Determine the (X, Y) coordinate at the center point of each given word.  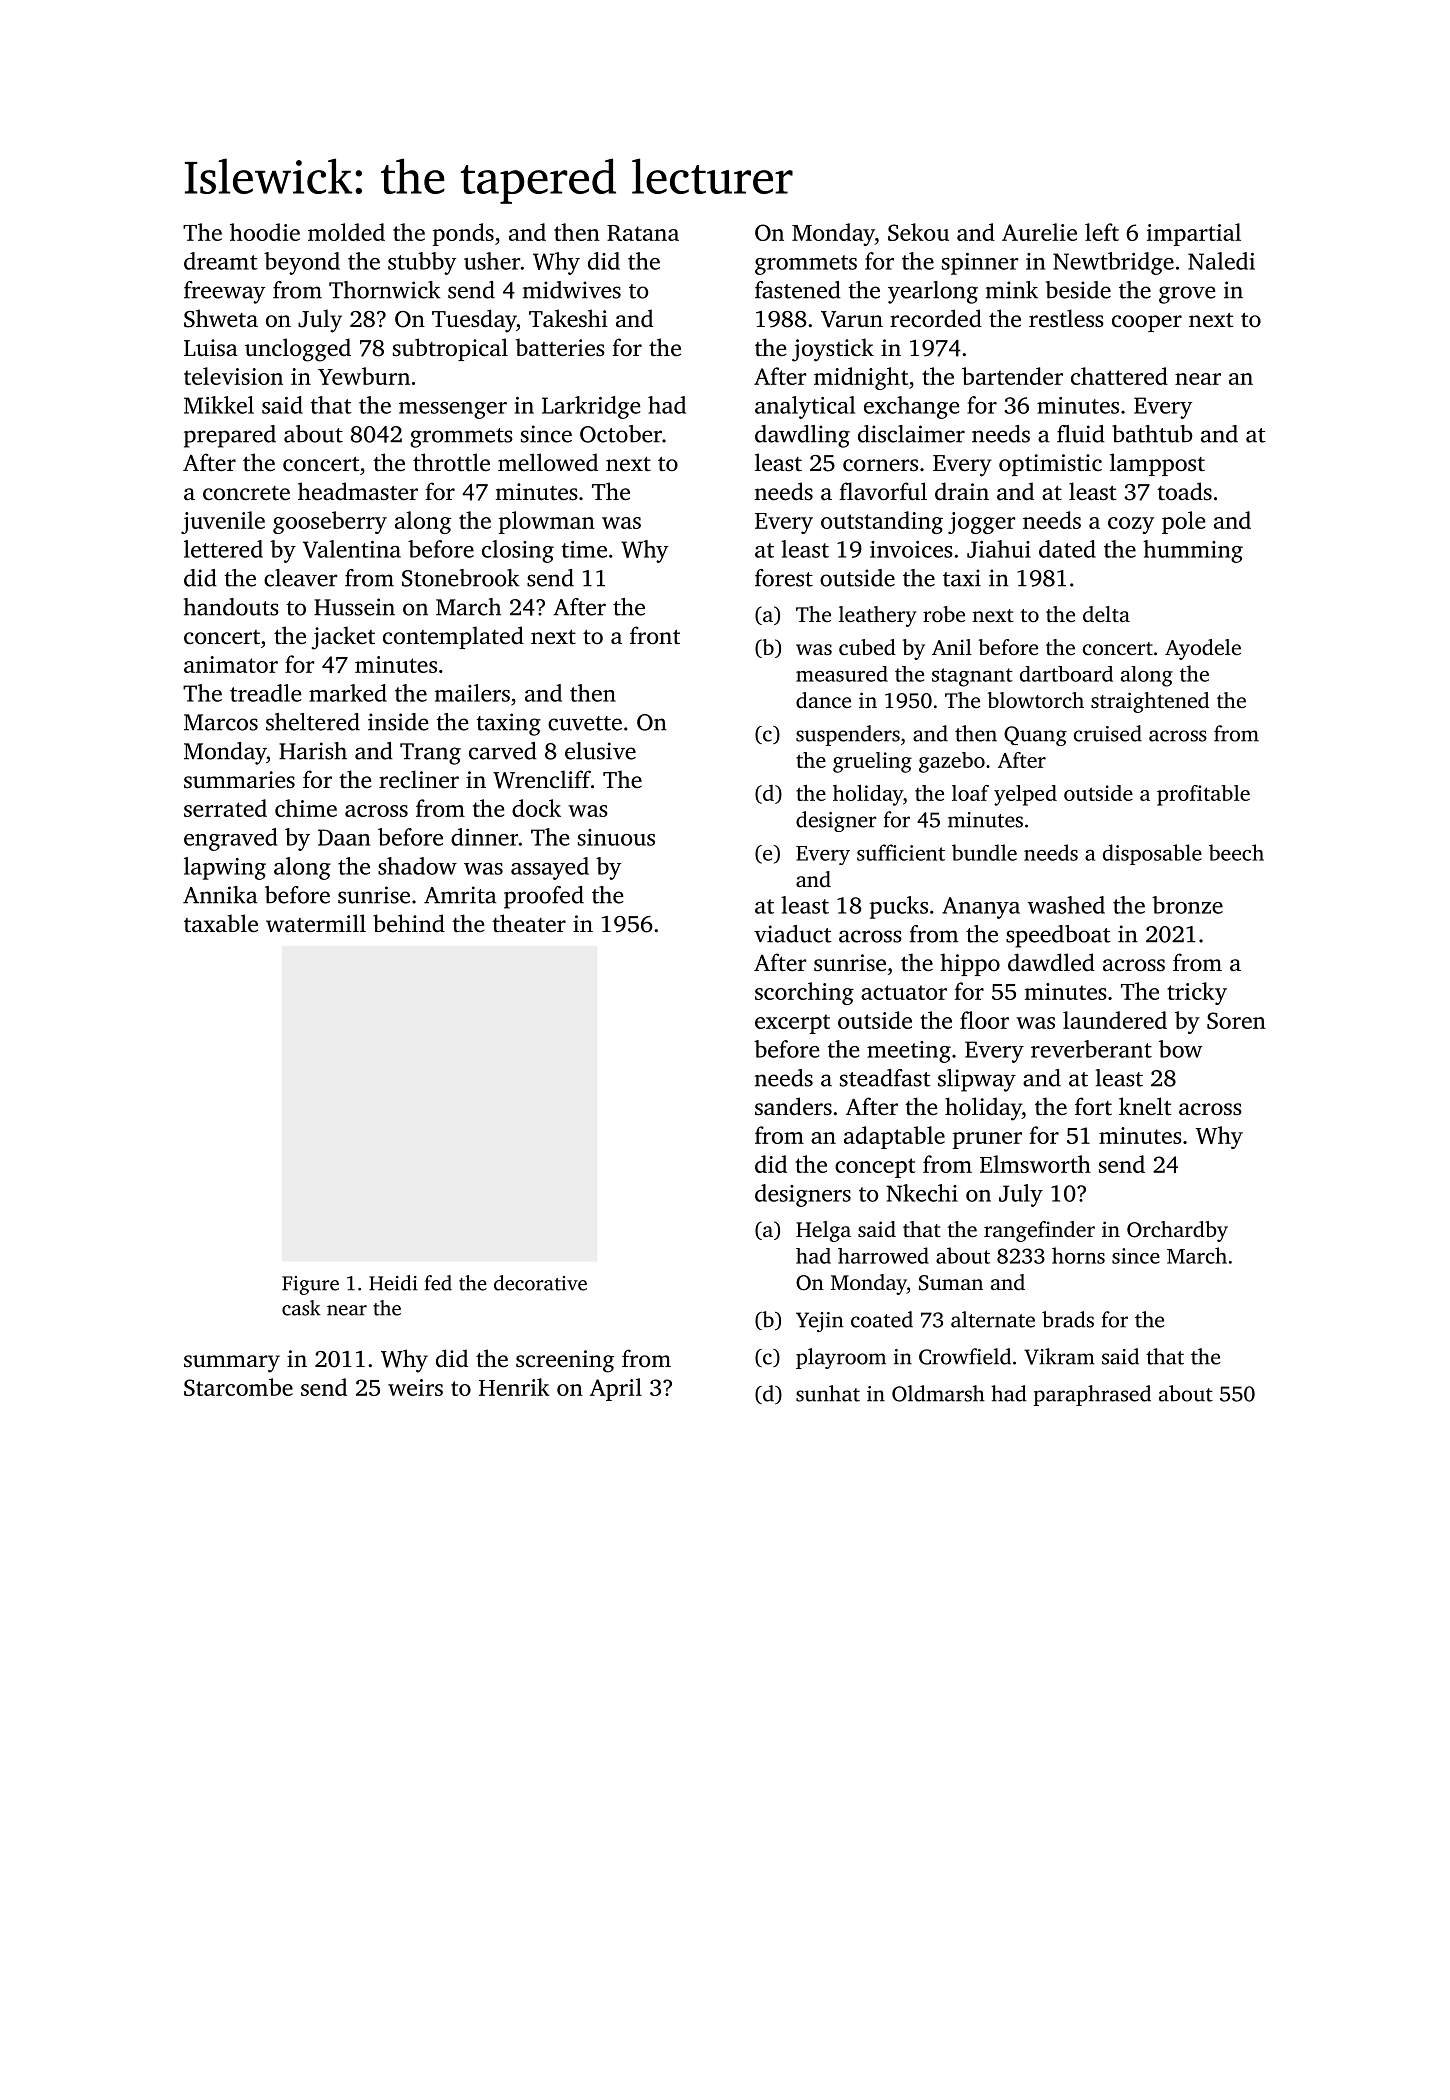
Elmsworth (1035, 1164)
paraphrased (1092, 1395)
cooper (1147, 323)
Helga (823, 1231)
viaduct (793, 934)
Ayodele (1203, 649)
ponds (463, 234)
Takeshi (568, 318)
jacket (343, 638)
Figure (310, 1285)
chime (306, 808)
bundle (984, 852)
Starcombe (238, 1387)
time (584, 549)
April (616, 1389)
